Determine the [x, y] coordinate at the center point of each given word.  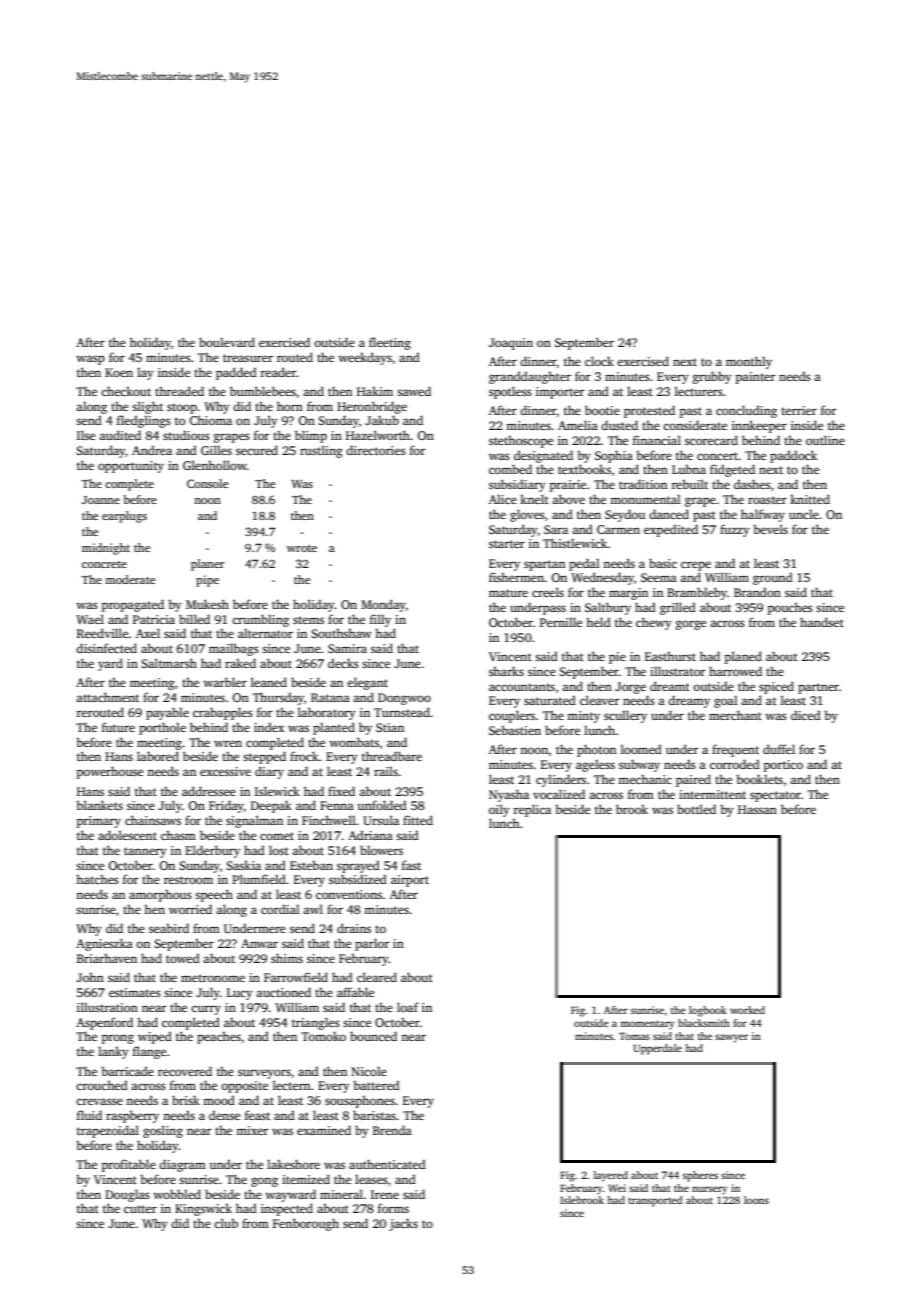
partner [818, 688]
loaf [408, 1007]
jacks [403, 1224]
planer [208, 565]
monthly [749, 362]
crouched [102, 1085]
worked [747, 1010]
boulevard [227, 342]
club [226, 1223]
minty [583, 717]
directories [376, 450]
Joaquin [511, 344]
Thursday [278, 698]
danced [669, 514]
